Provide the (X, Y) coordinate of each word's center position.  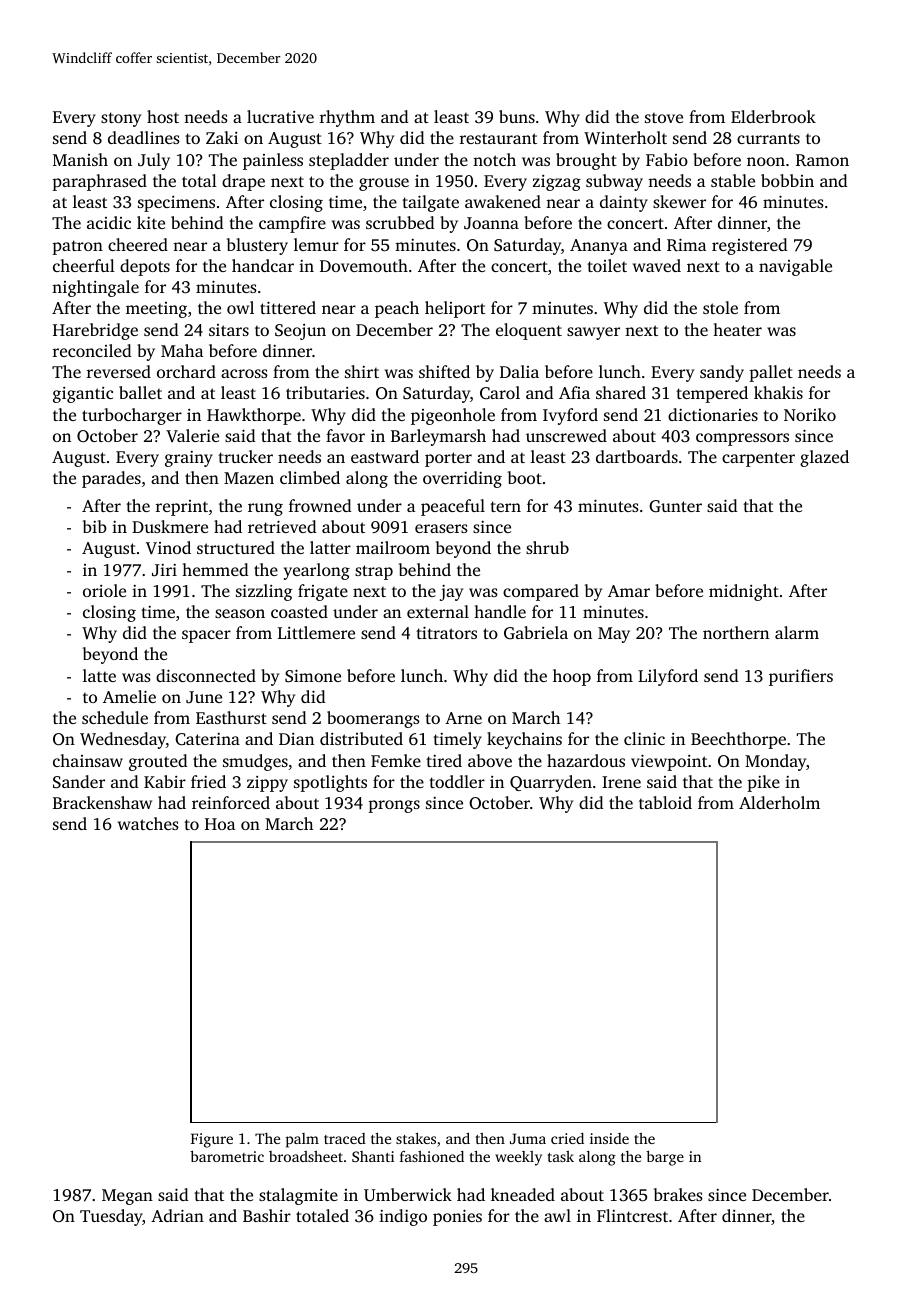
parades (111, 479)
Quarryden (551, 783)
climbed (310, 477)
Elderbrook (773, 116)
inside (609, 1138)
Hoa (220, 824)
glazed (824, 458)
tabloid (665, 802)
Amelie (129, 696)
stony (121, 119)
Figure (212, 1140)
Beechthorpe (738, 740)
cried (567, 1138)
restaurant (498, 138)
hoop (572, 677)
